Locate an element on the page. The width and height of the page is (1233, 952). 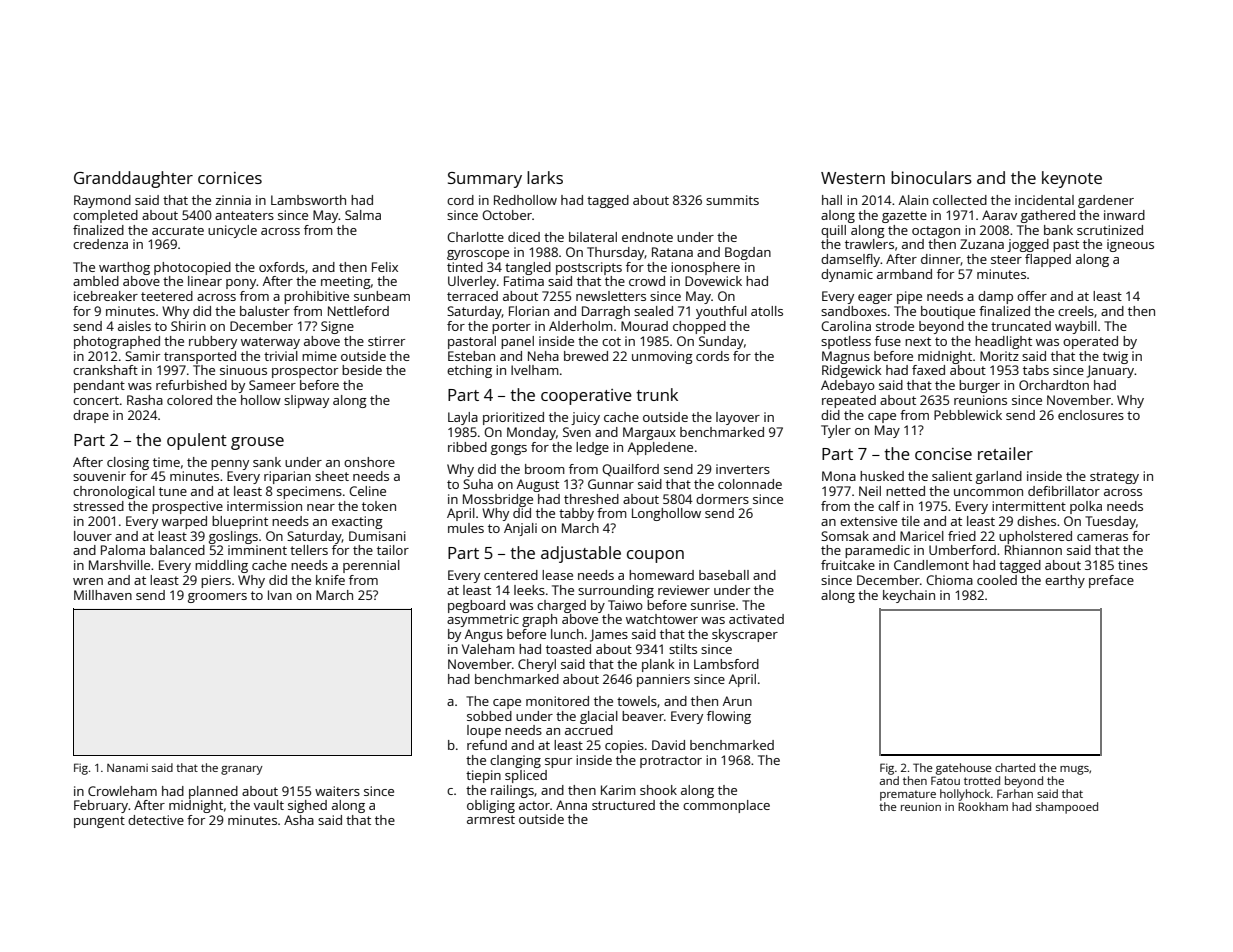
enclosures is located at coordinates (1091, 415).
